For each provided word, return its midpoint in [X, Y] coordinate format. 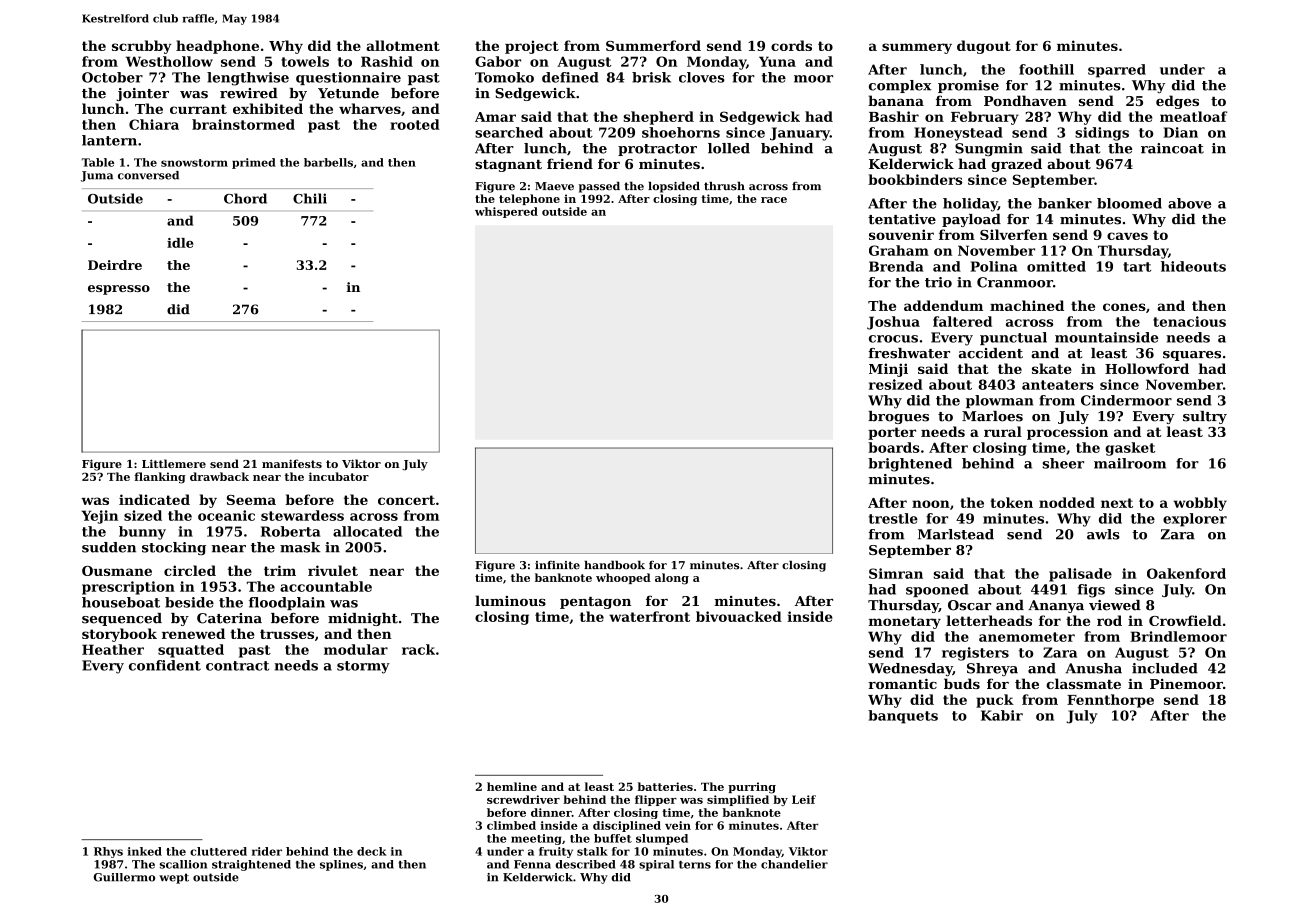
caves [1127, 236]
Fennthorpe [1110, 701]
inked [145, 851]
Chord [245, 198]
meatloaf [1193, 116]
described [585, 864]
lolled [729, 148]
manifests [292, 463]
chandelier [794, 864]
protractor [657, 150]
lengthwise [248, 79]
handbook [614, 565]
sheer [1063, 463]
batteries [665, 786]
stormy [363, 667]
